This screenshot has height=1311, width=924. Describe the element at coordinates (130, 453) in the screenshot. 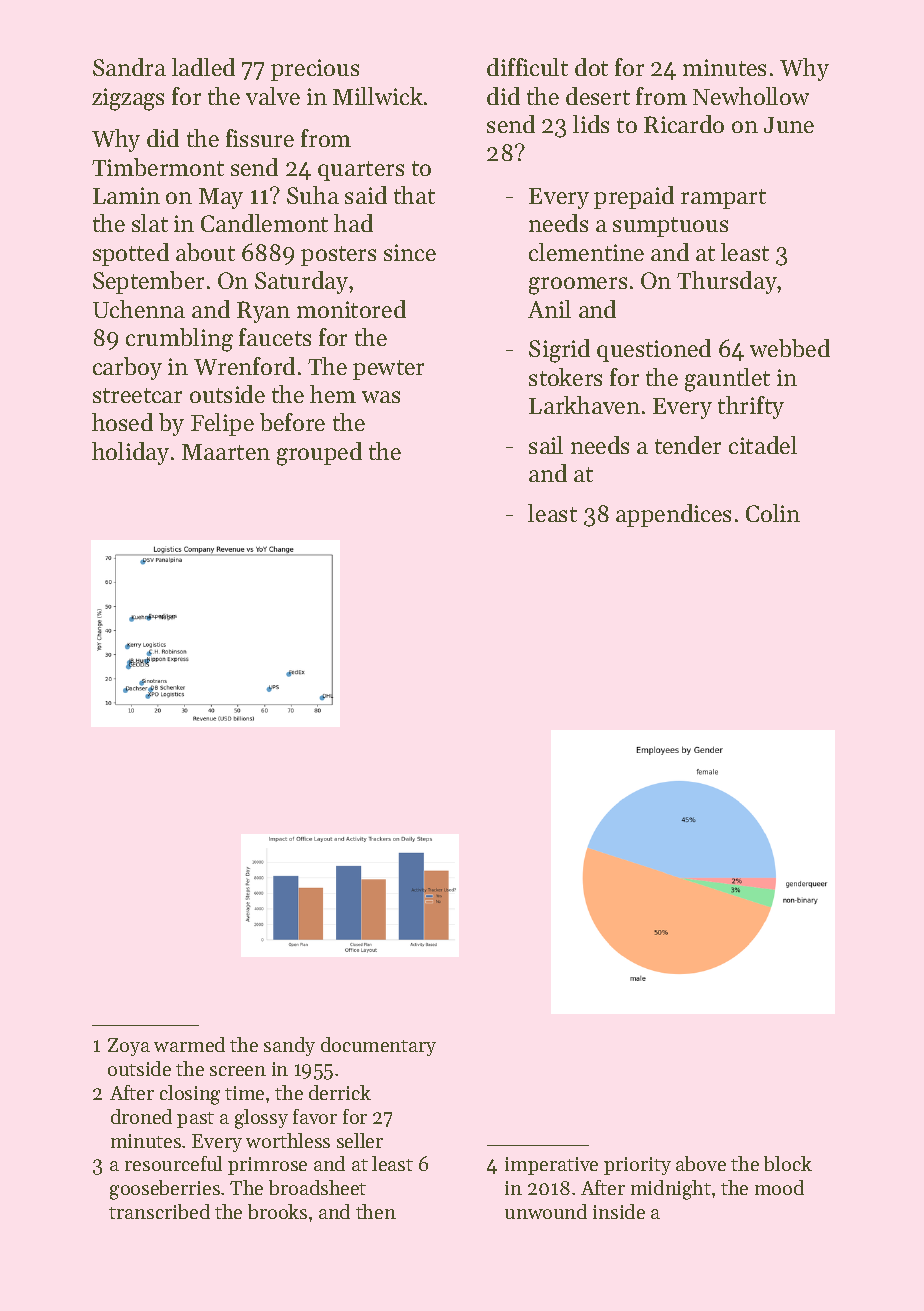

I see `holiday` at that location.
